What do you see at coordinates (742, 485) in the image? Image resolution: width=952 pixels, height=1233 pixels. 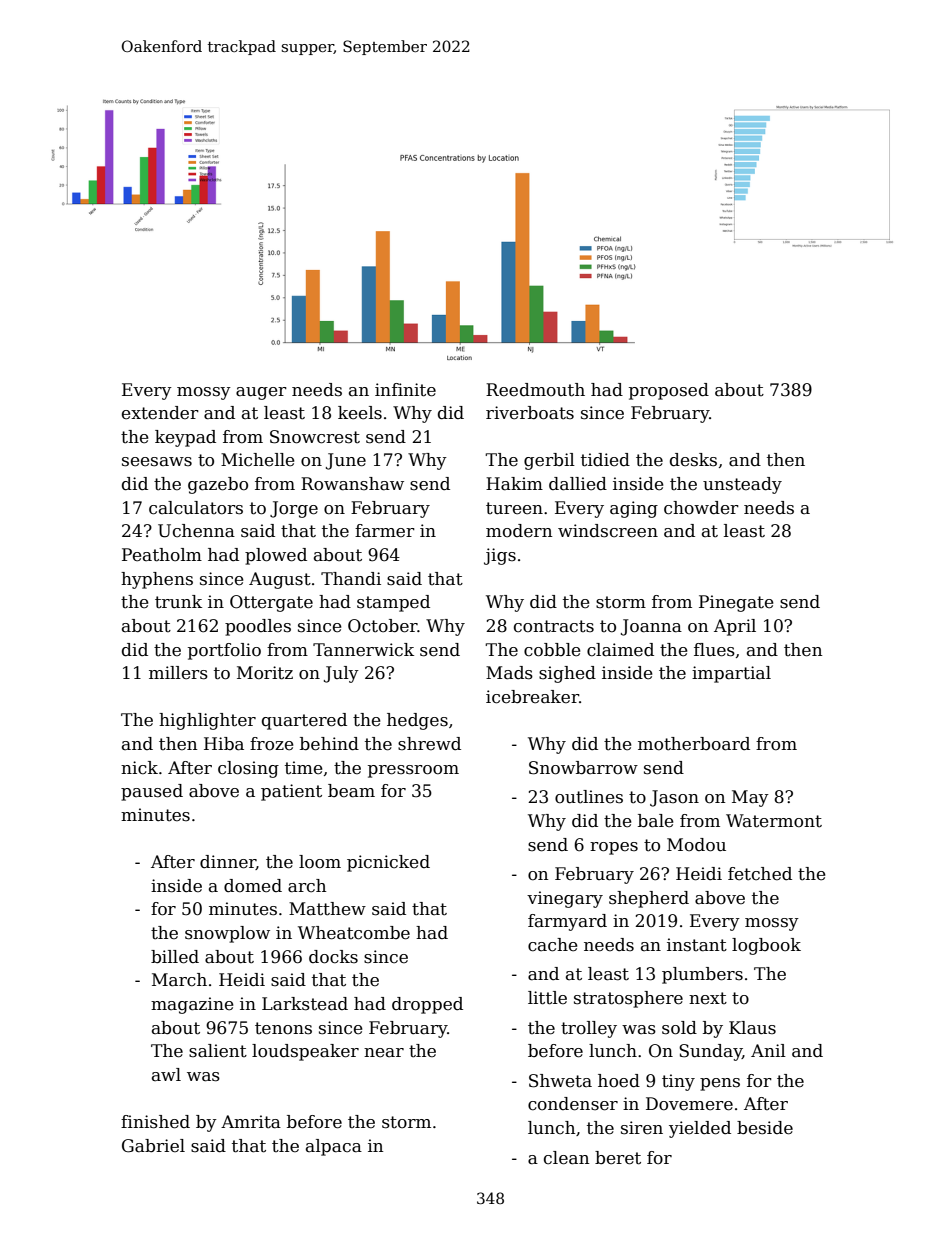 I see `unsteady` at bounding box center [742, 485].
